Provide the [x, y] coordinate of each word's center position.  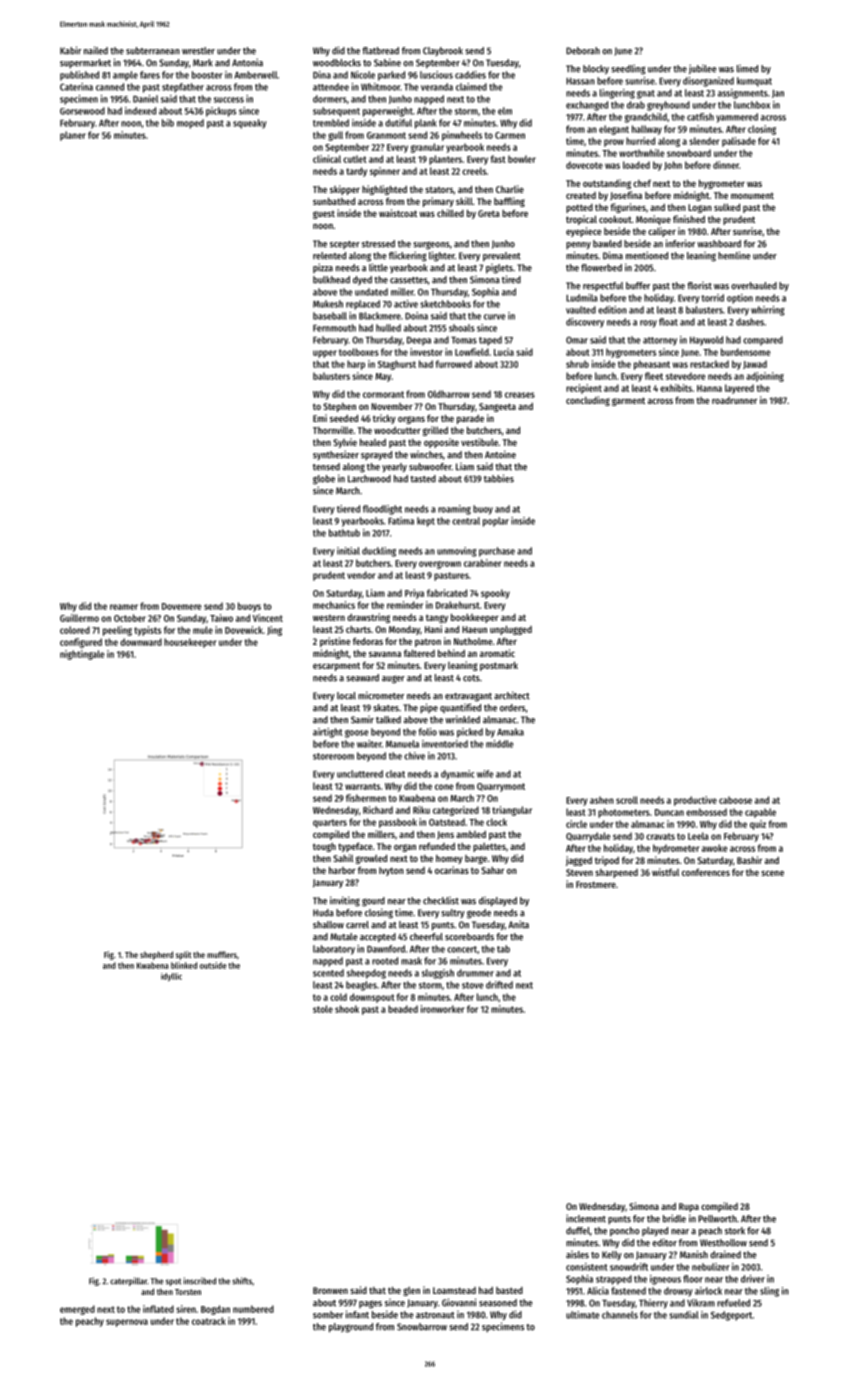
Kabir [70, 50]
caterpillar [128, 1281]
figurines [628, 208]
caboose [735, 800]
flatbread [380, 51]
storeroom [333, 756]
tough [324, 847]
